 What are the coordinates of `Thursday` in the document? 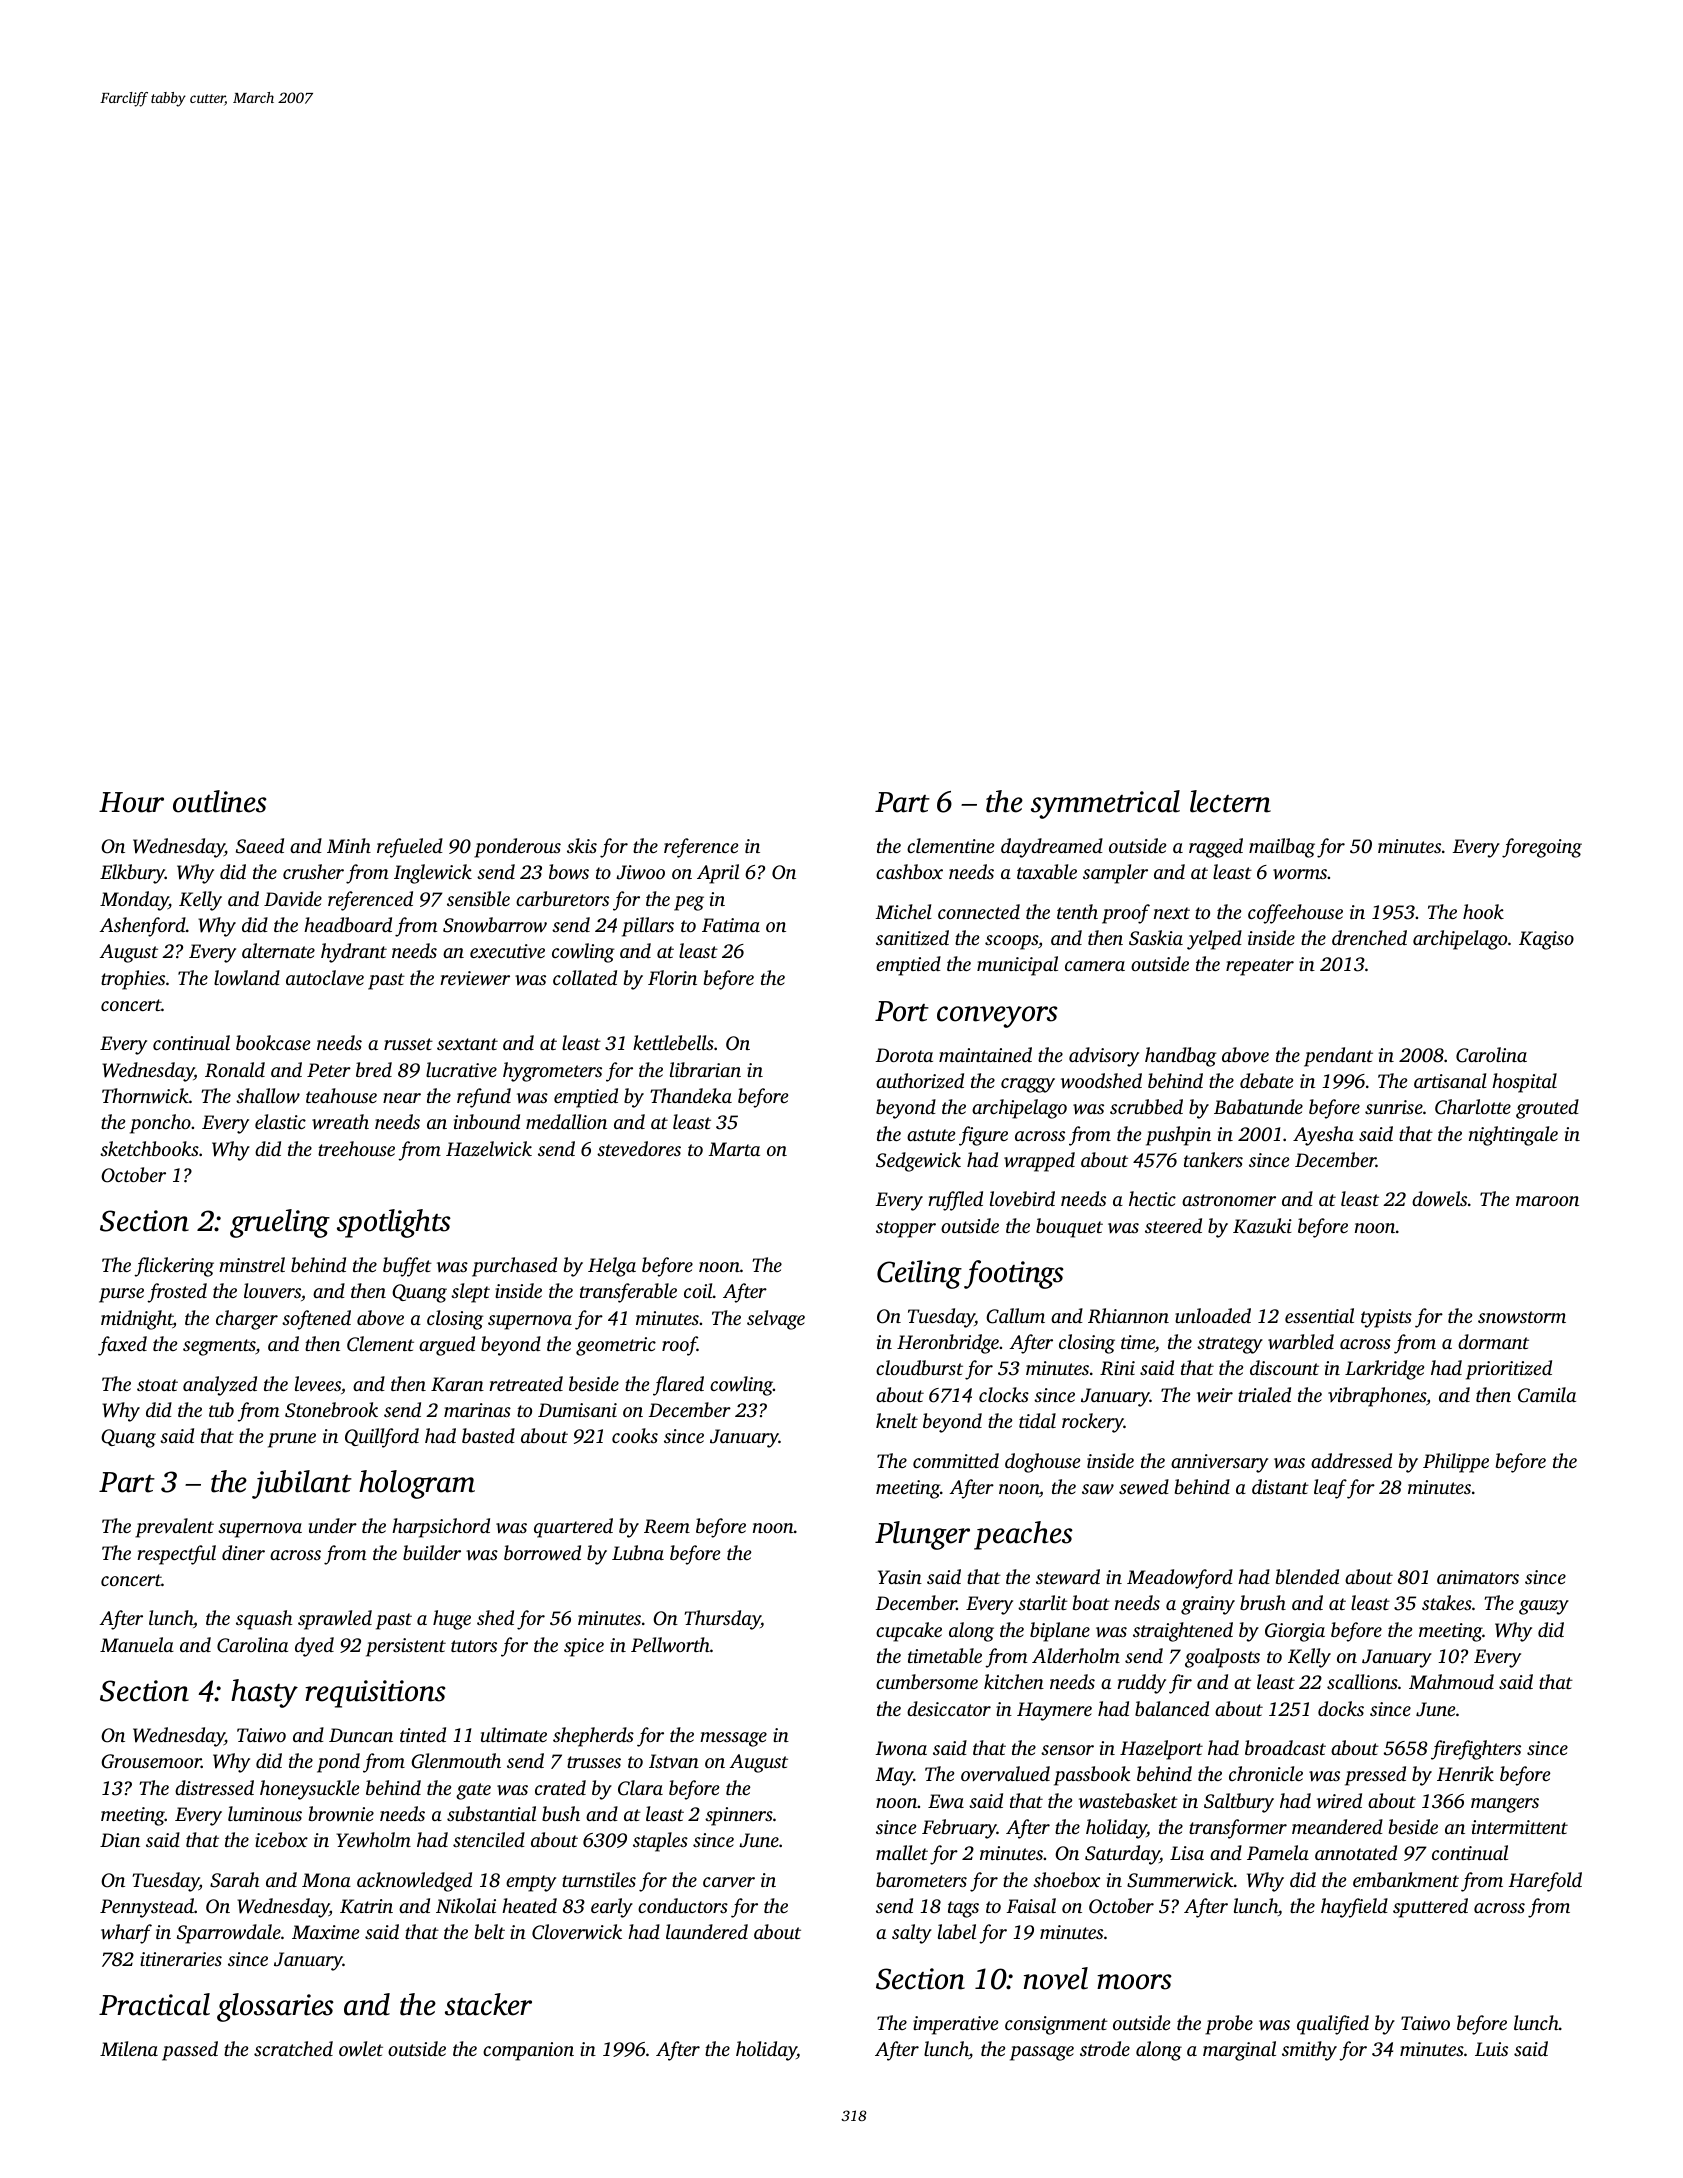 It's located at (722, 1620).
